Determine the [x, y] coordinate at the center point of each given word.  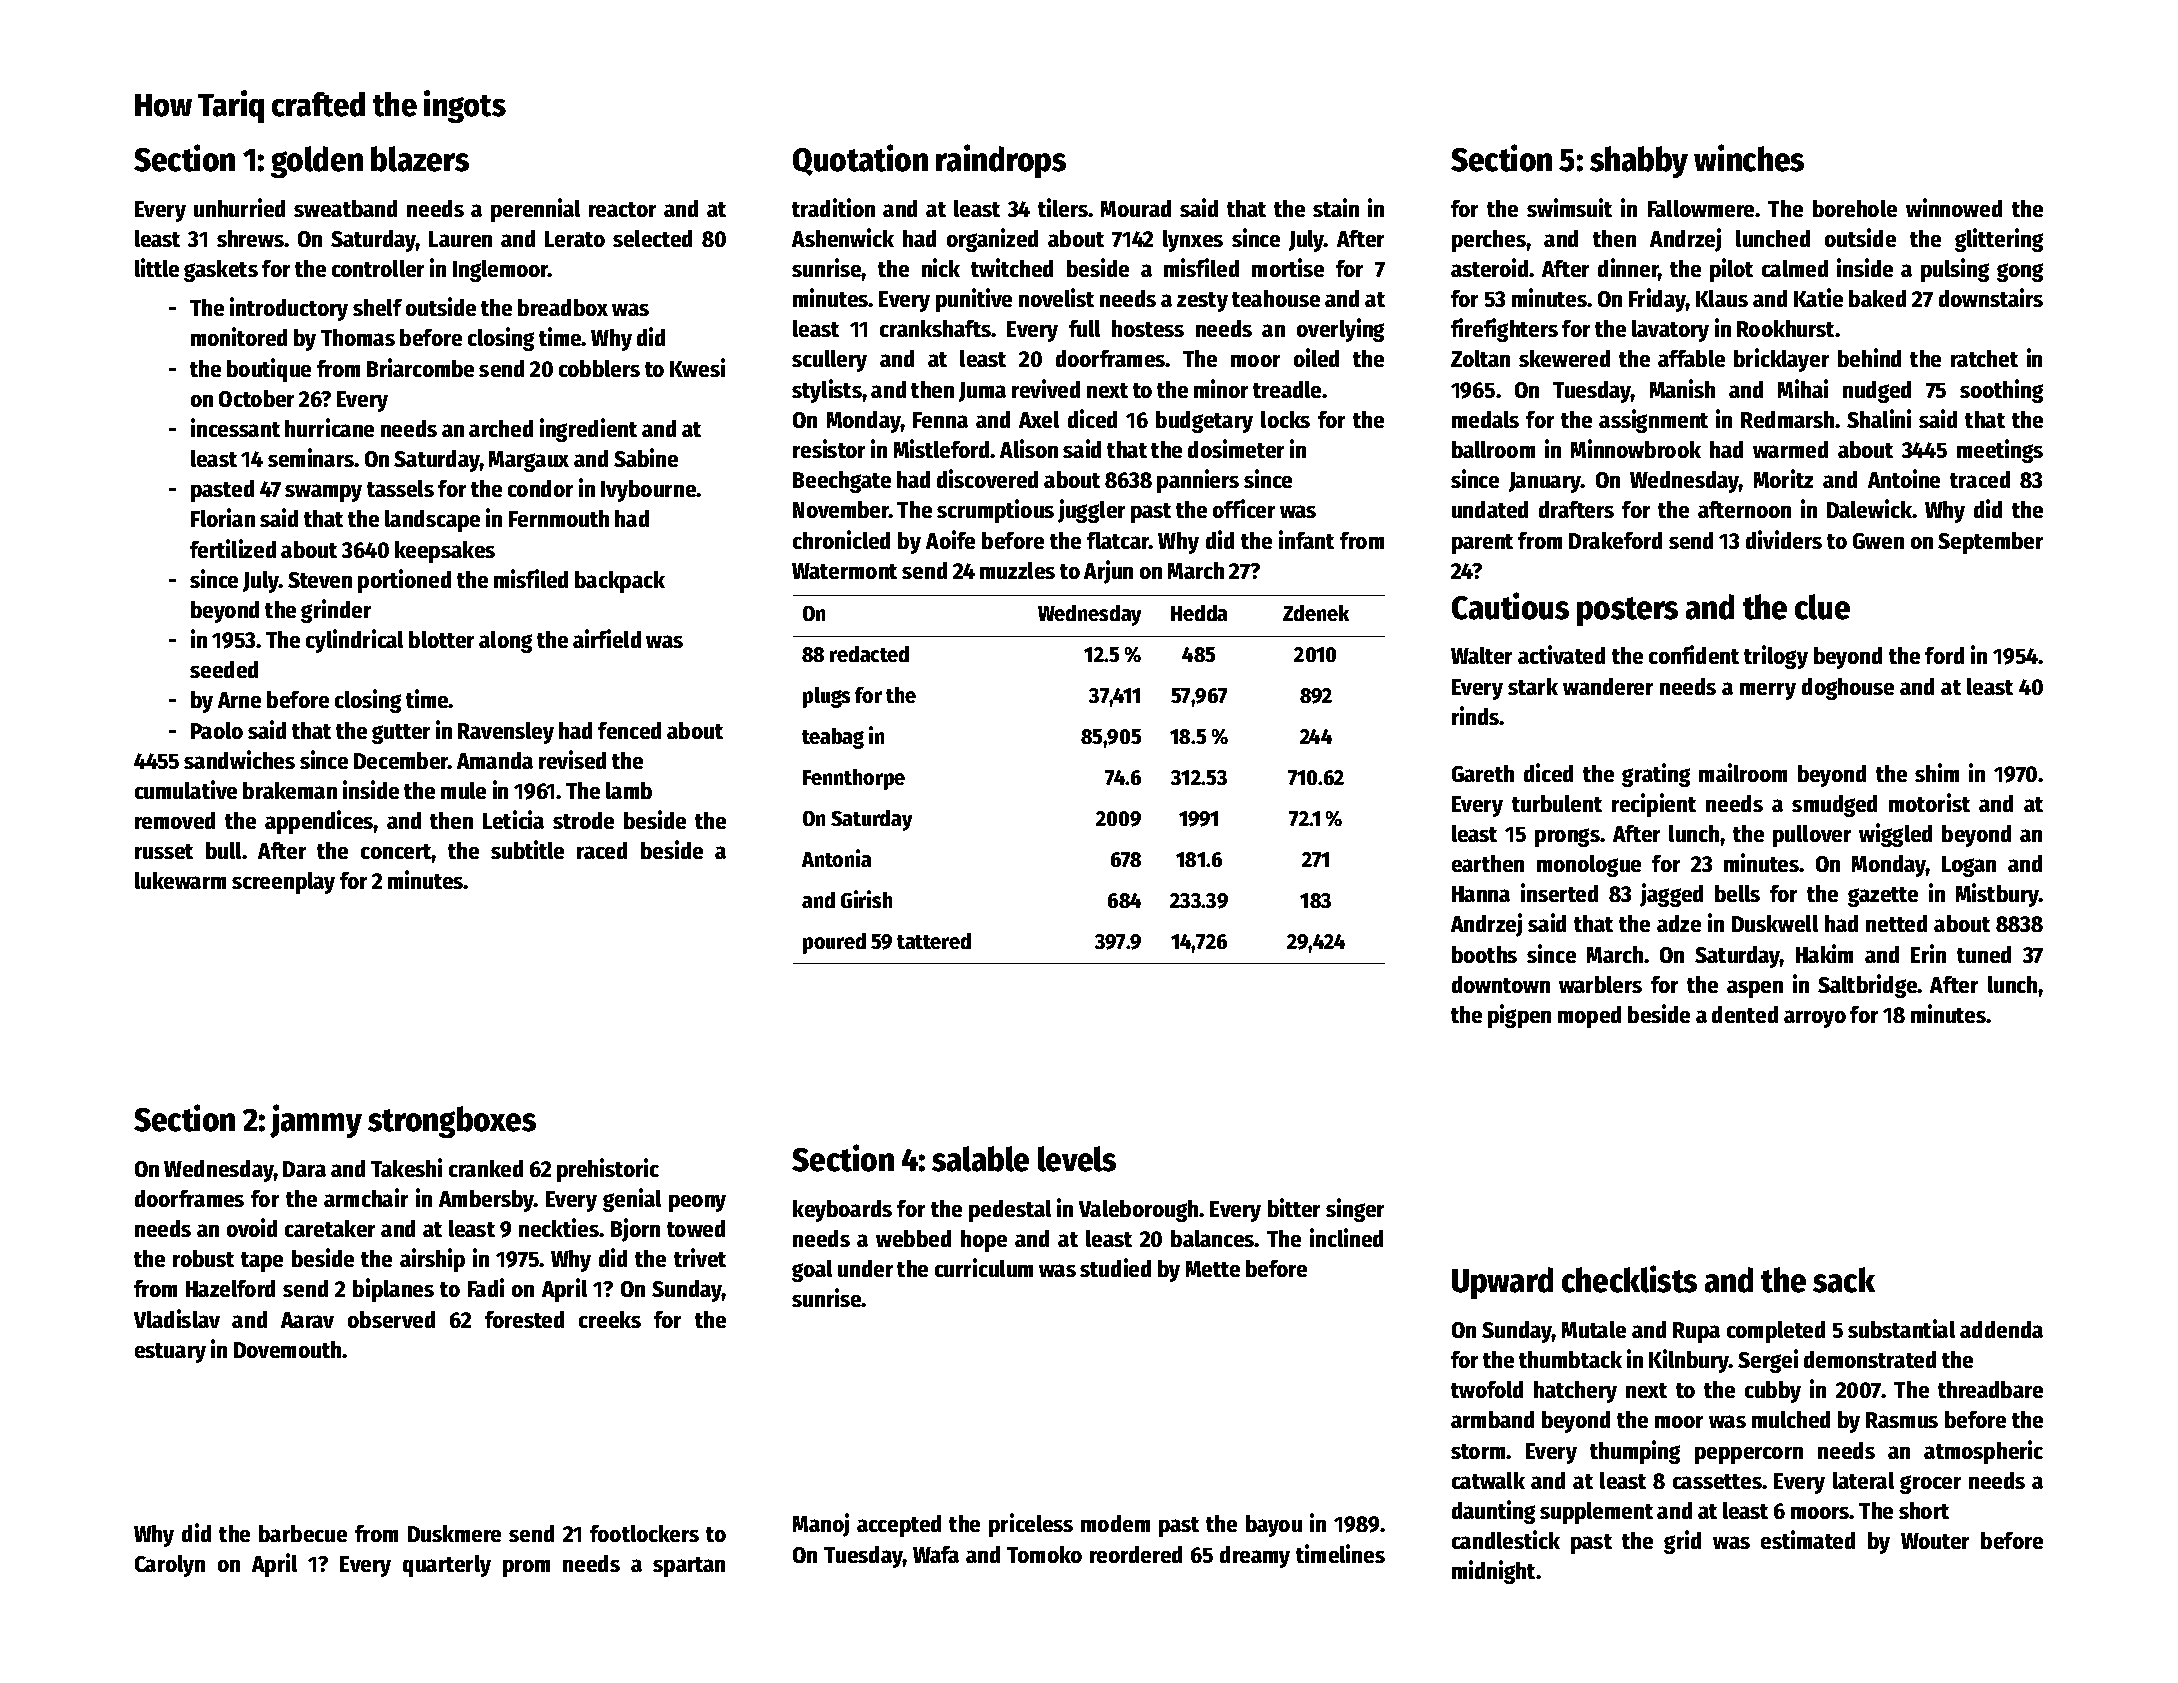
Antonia [836, 858]
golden [317, 162]
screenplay [283, 883]
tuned [1984, 954]
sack [1844, 1280]
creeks [610, 1319]
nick [941, 267]
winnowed [1954, 207]
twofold [1487, 1389]
